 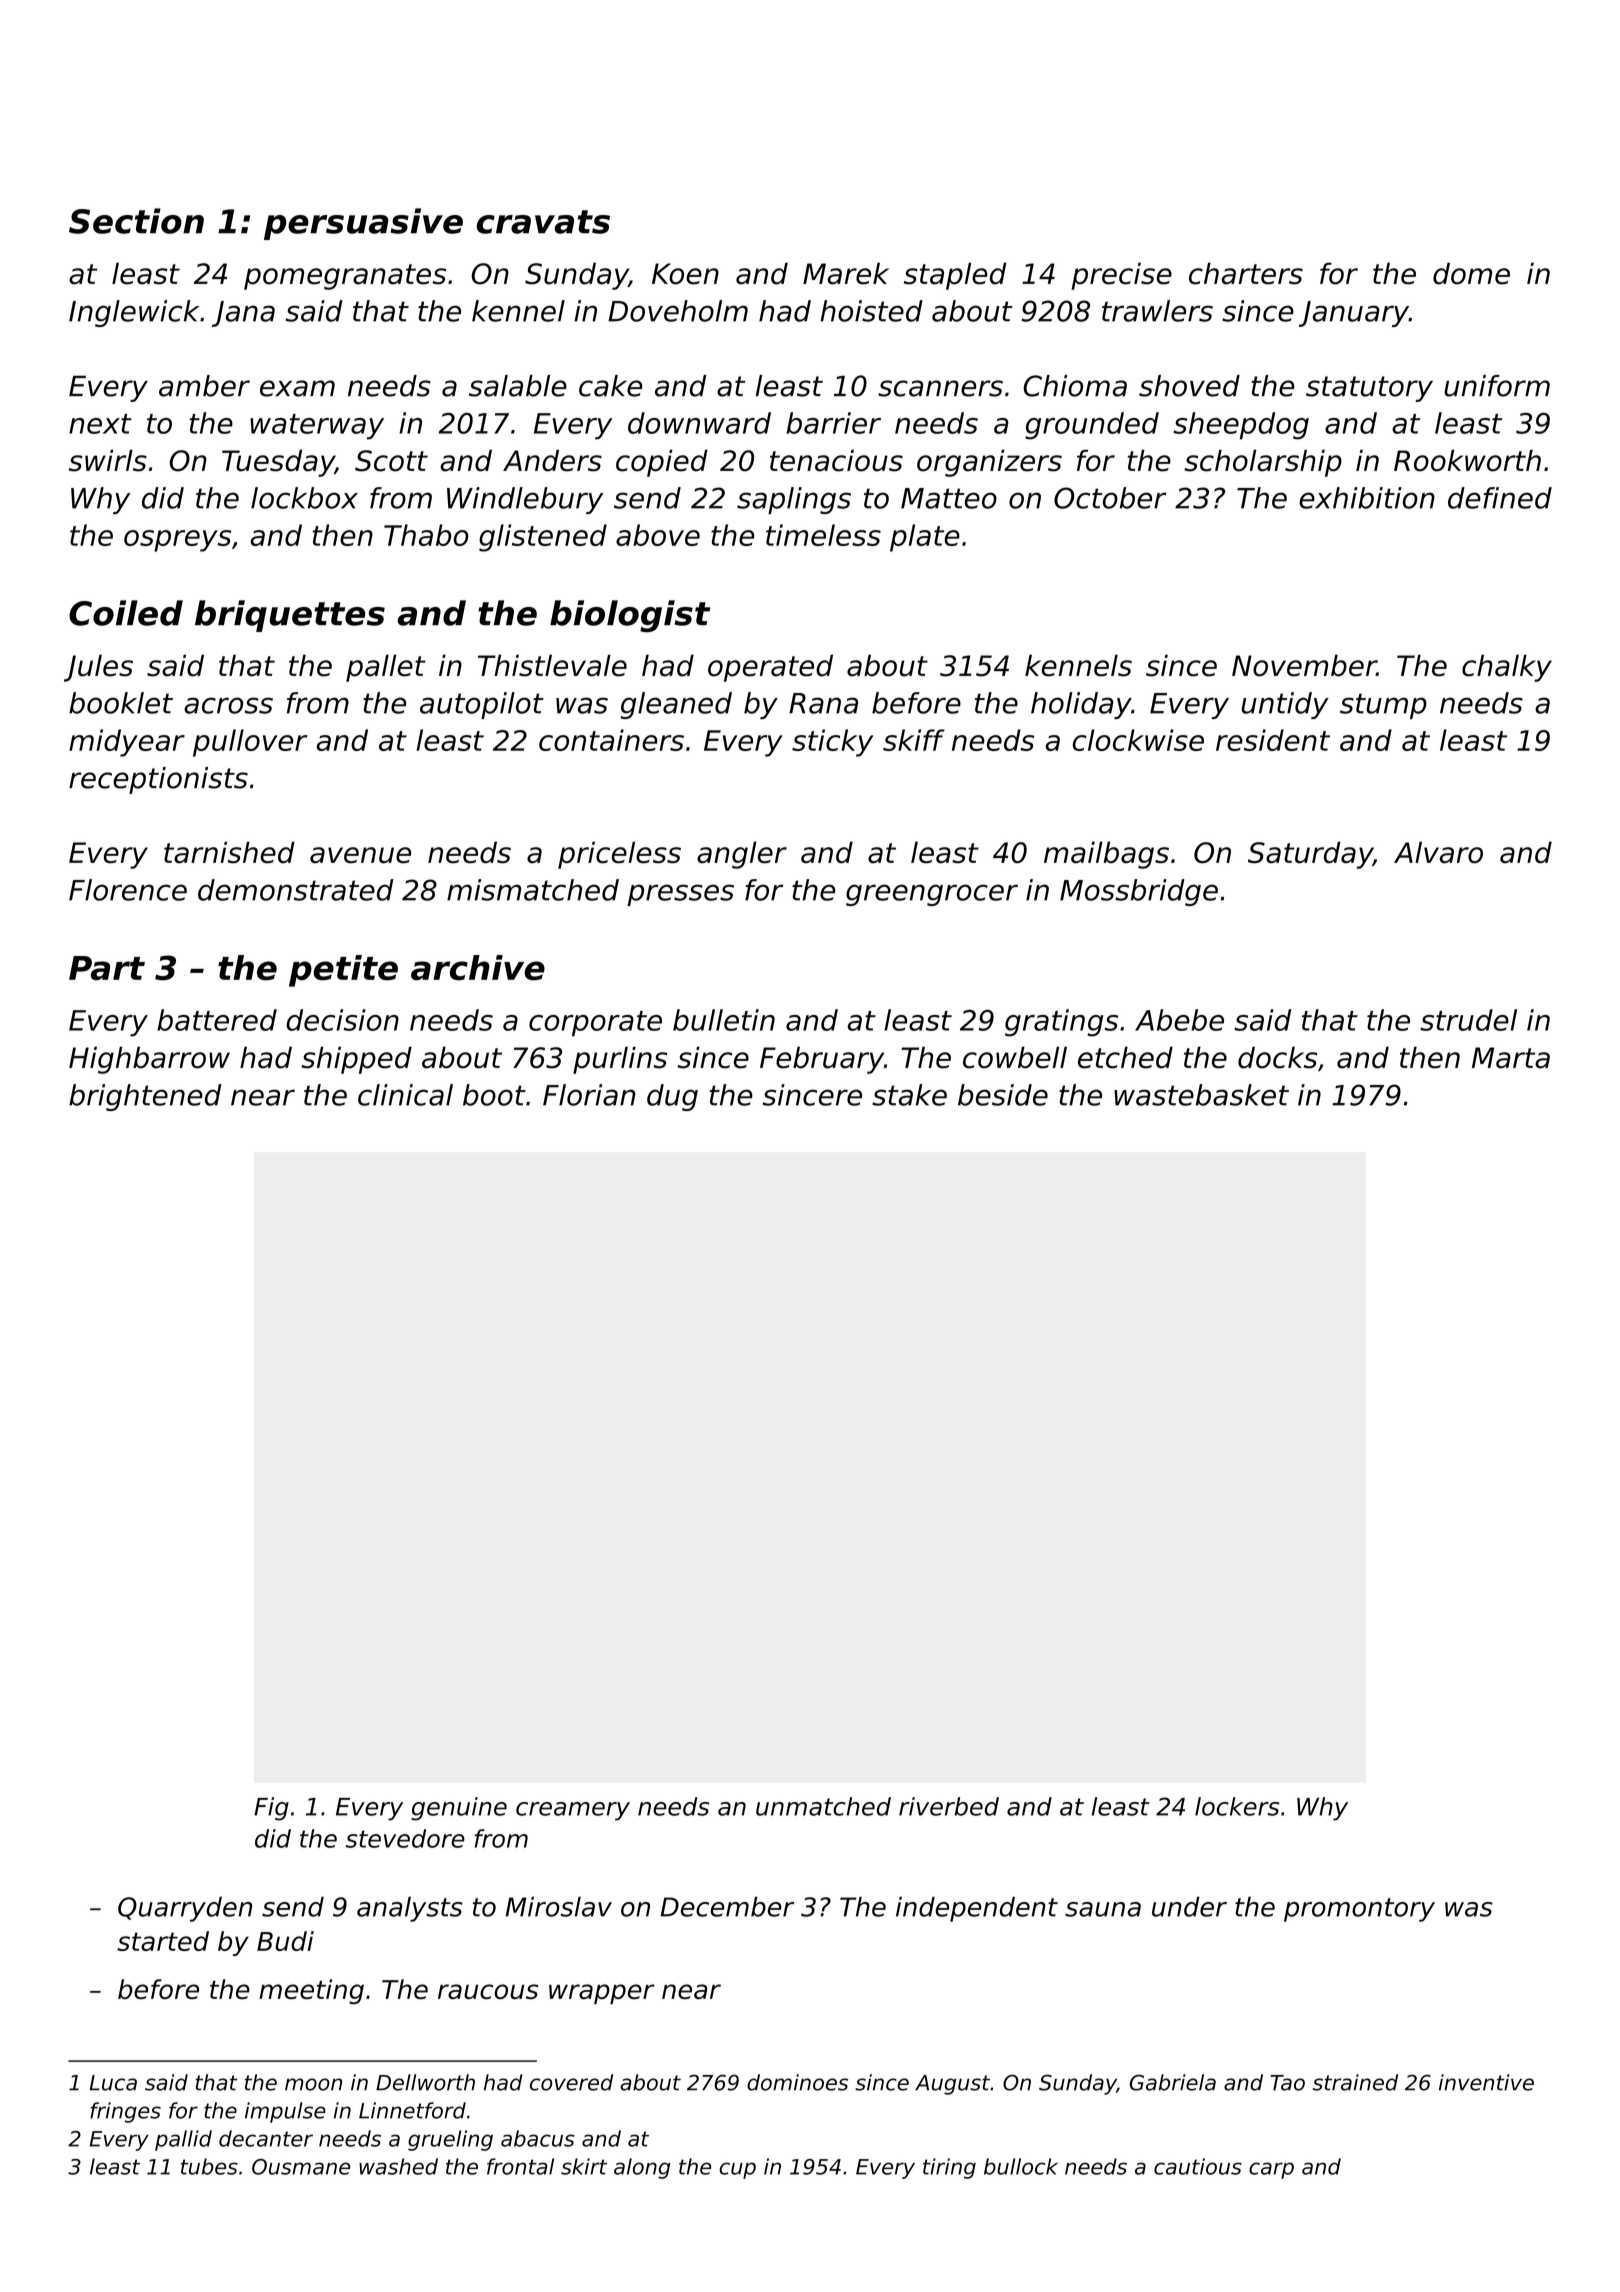 I want to click on Matteo, so click(x=949, y=498).
